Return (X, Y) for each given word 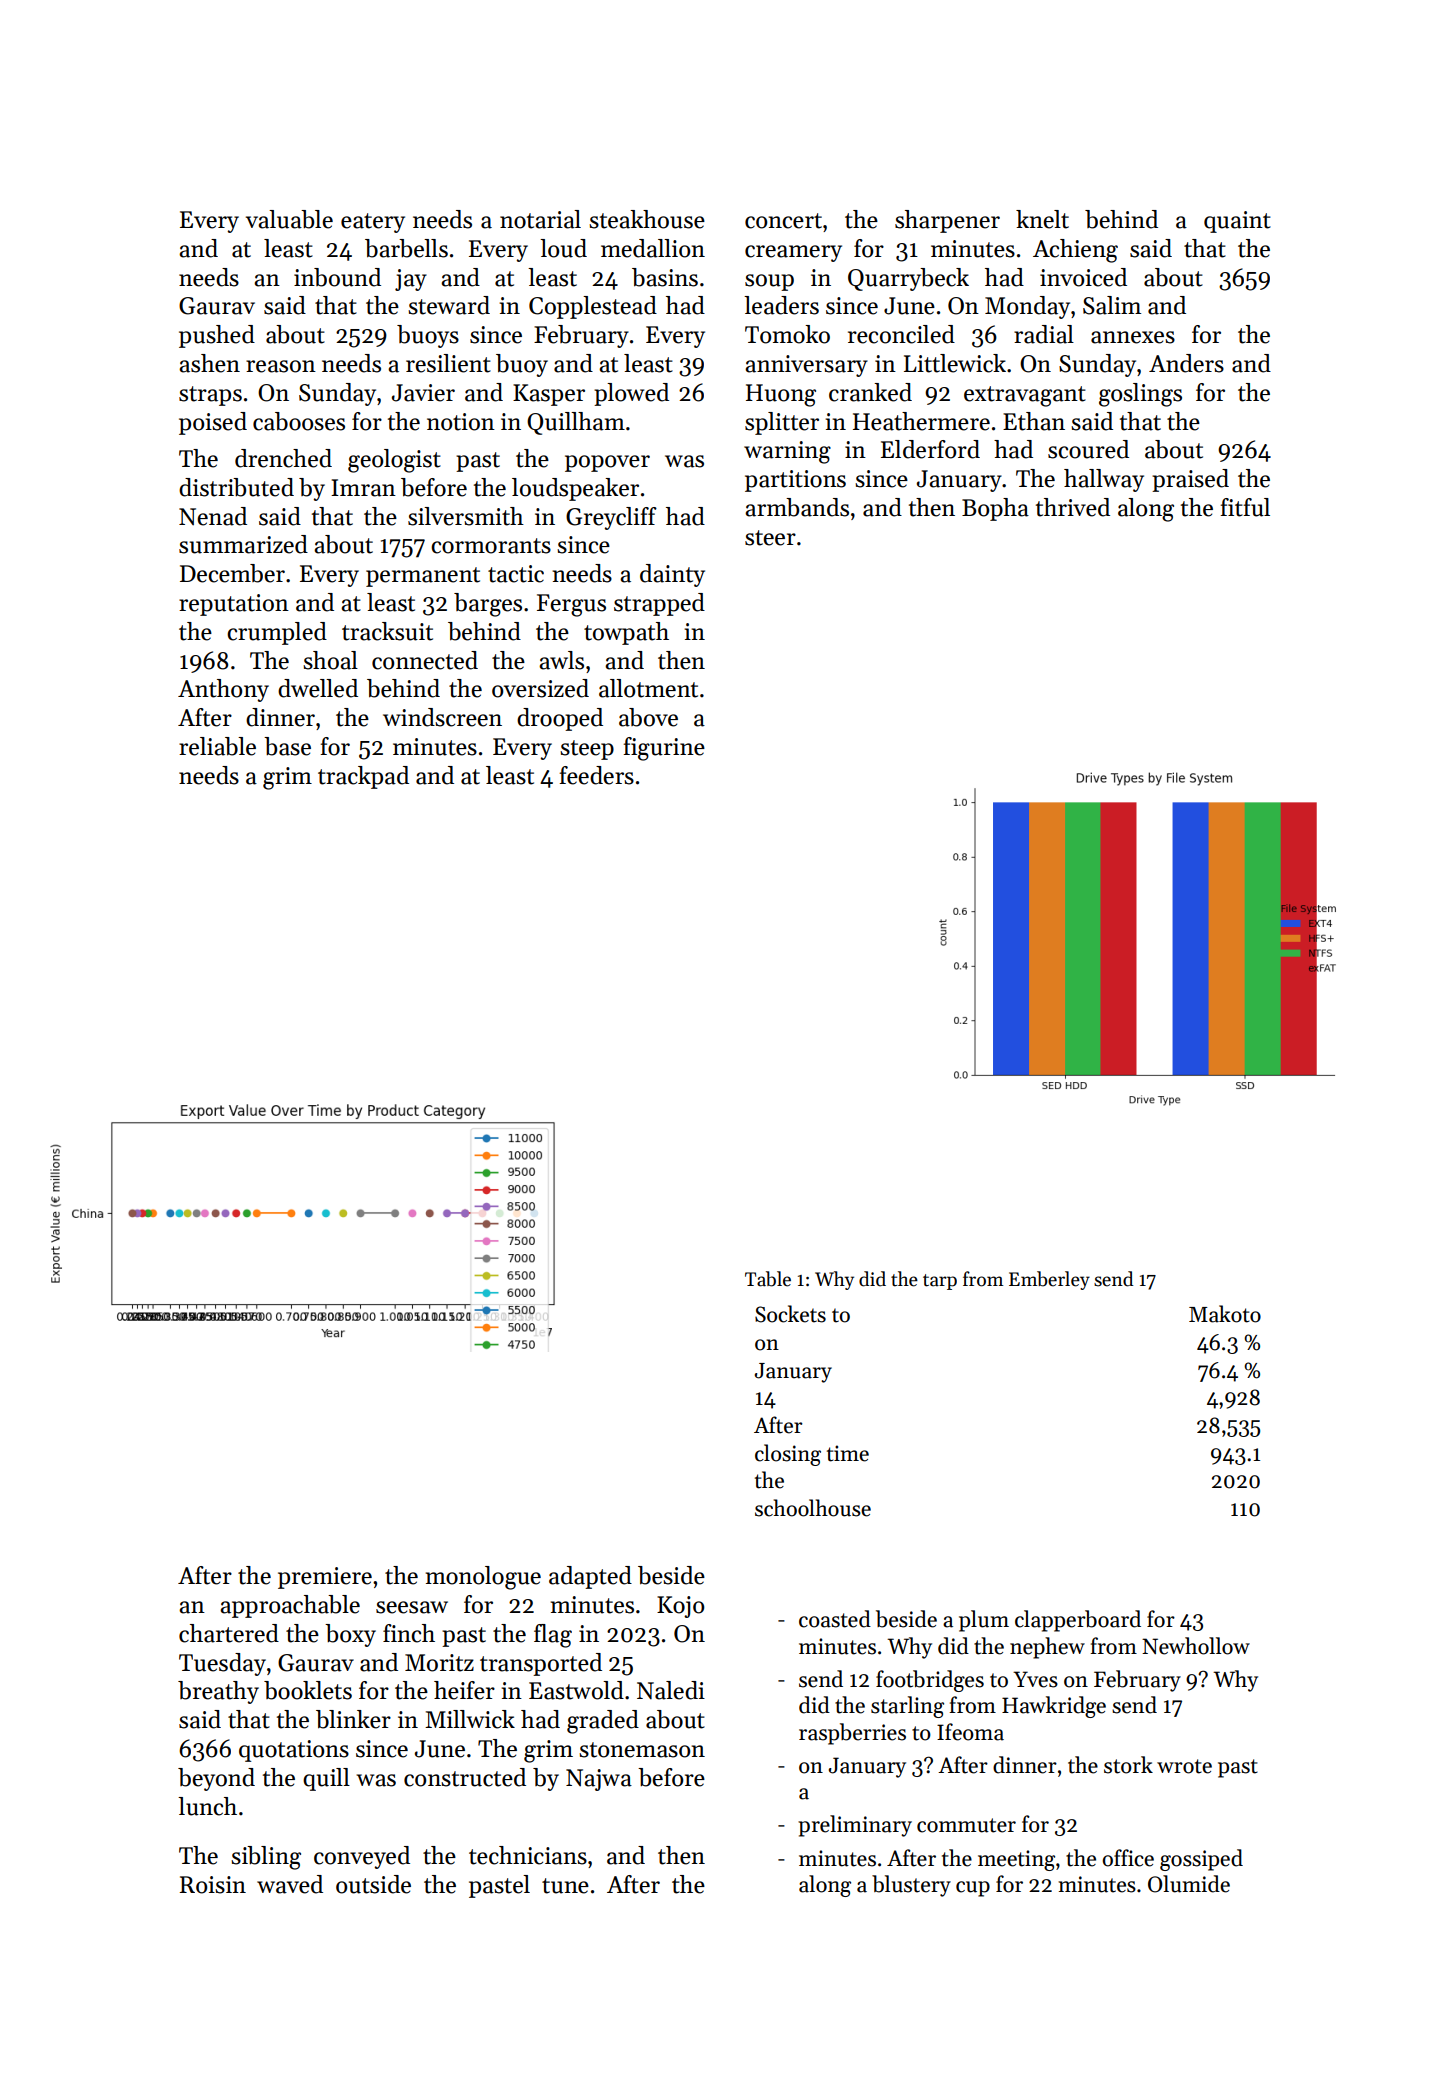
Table (768, 1279)
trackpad (363, 777)
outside (373, 1884)
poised (213, 423)
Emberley (1049, 1280)
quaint (1237, 222)
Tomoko (787, 334)
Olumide (1189, 1884)
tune (565, 1886)
